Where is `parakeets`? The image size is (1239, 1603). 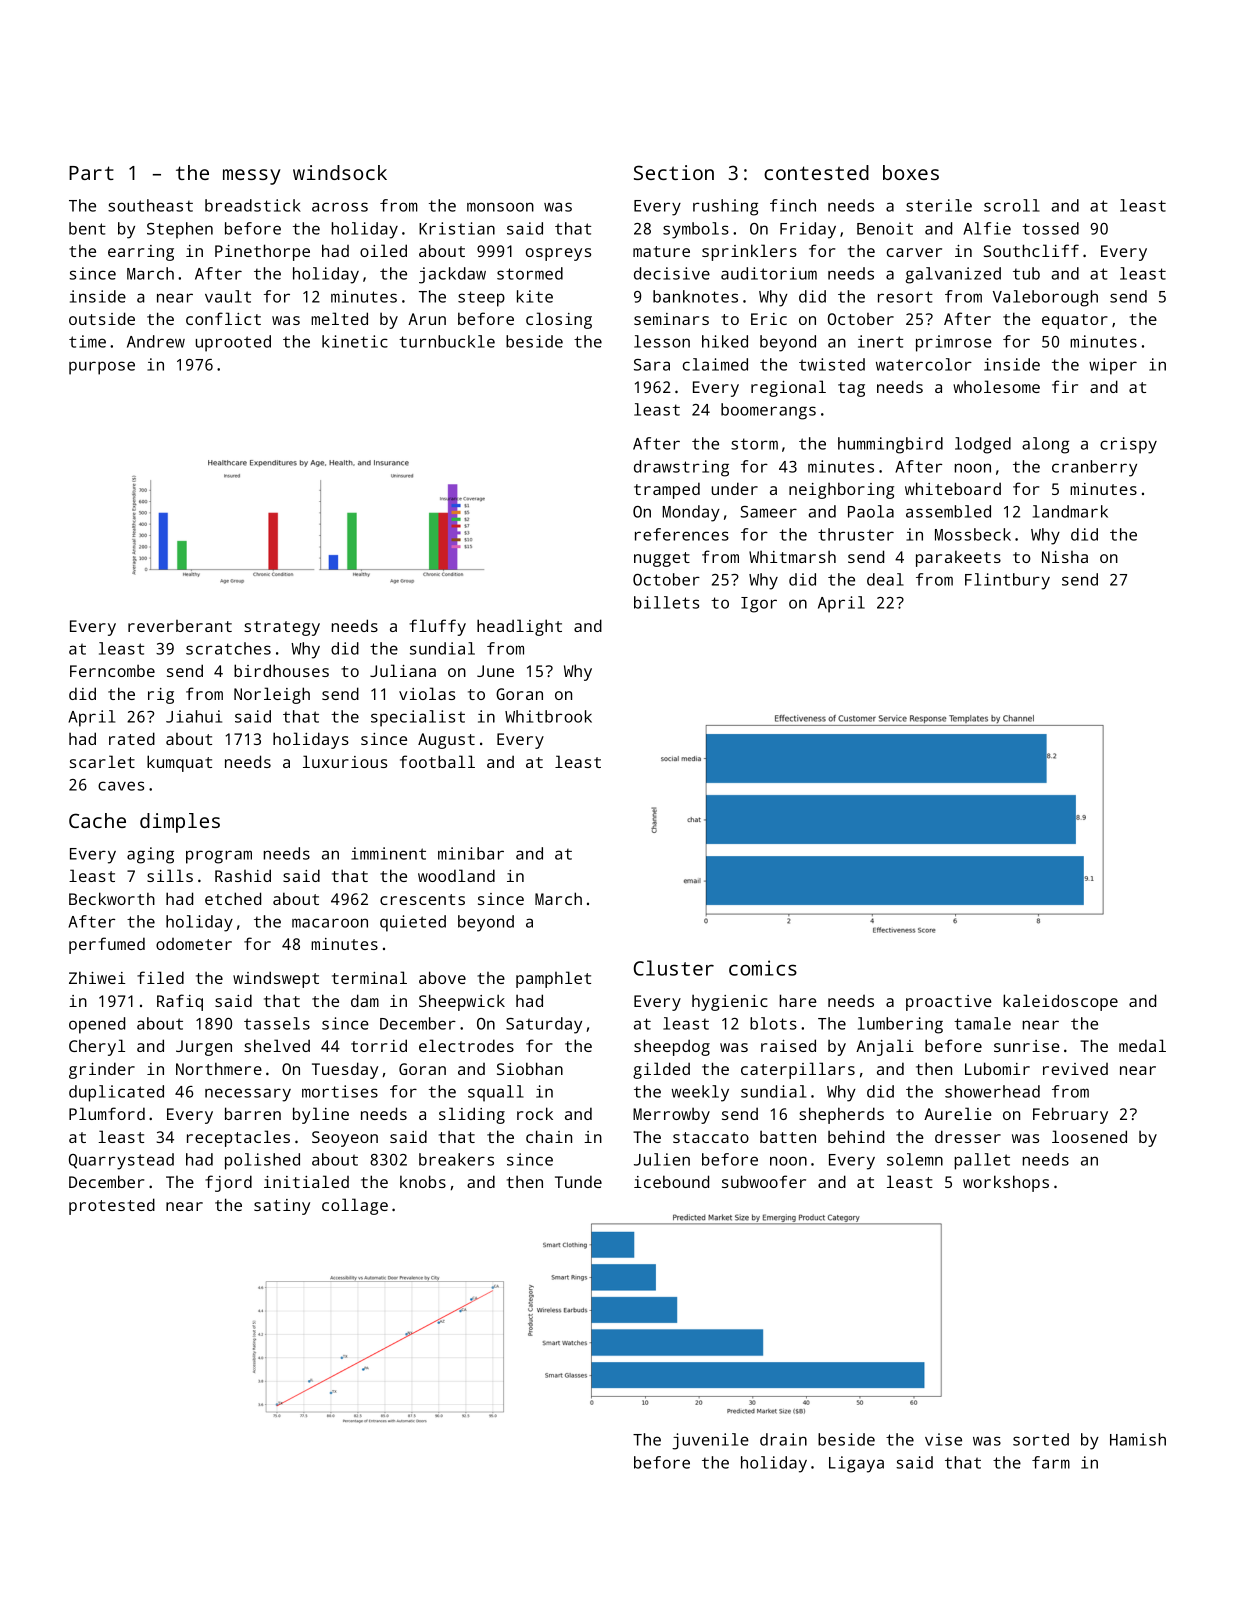
parakeets is located at coordinates (958, 559).
